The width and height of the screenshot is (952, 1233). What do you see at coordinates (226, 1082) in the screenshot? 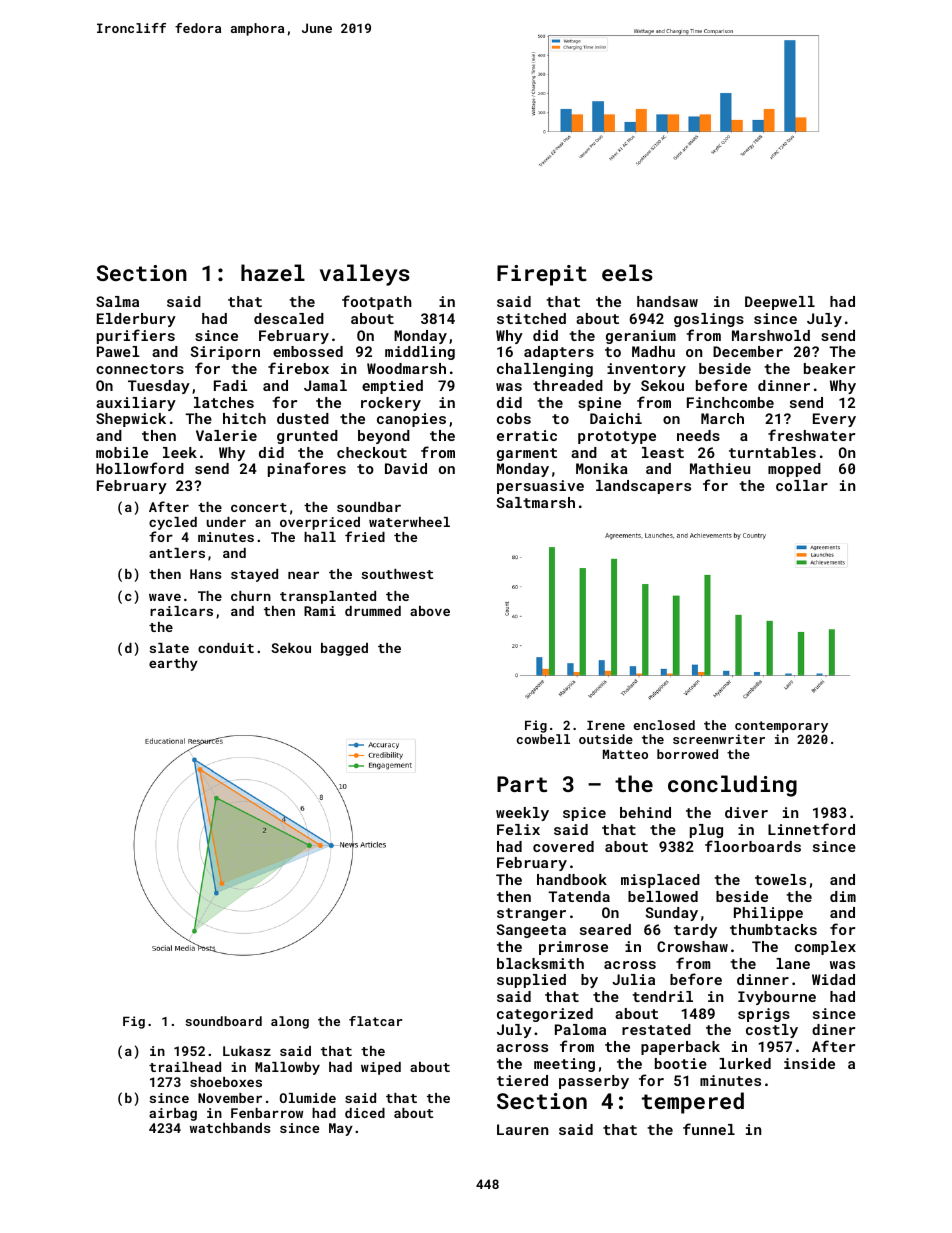
I see `shoeboxes` at bounding box center [226, 1082].
